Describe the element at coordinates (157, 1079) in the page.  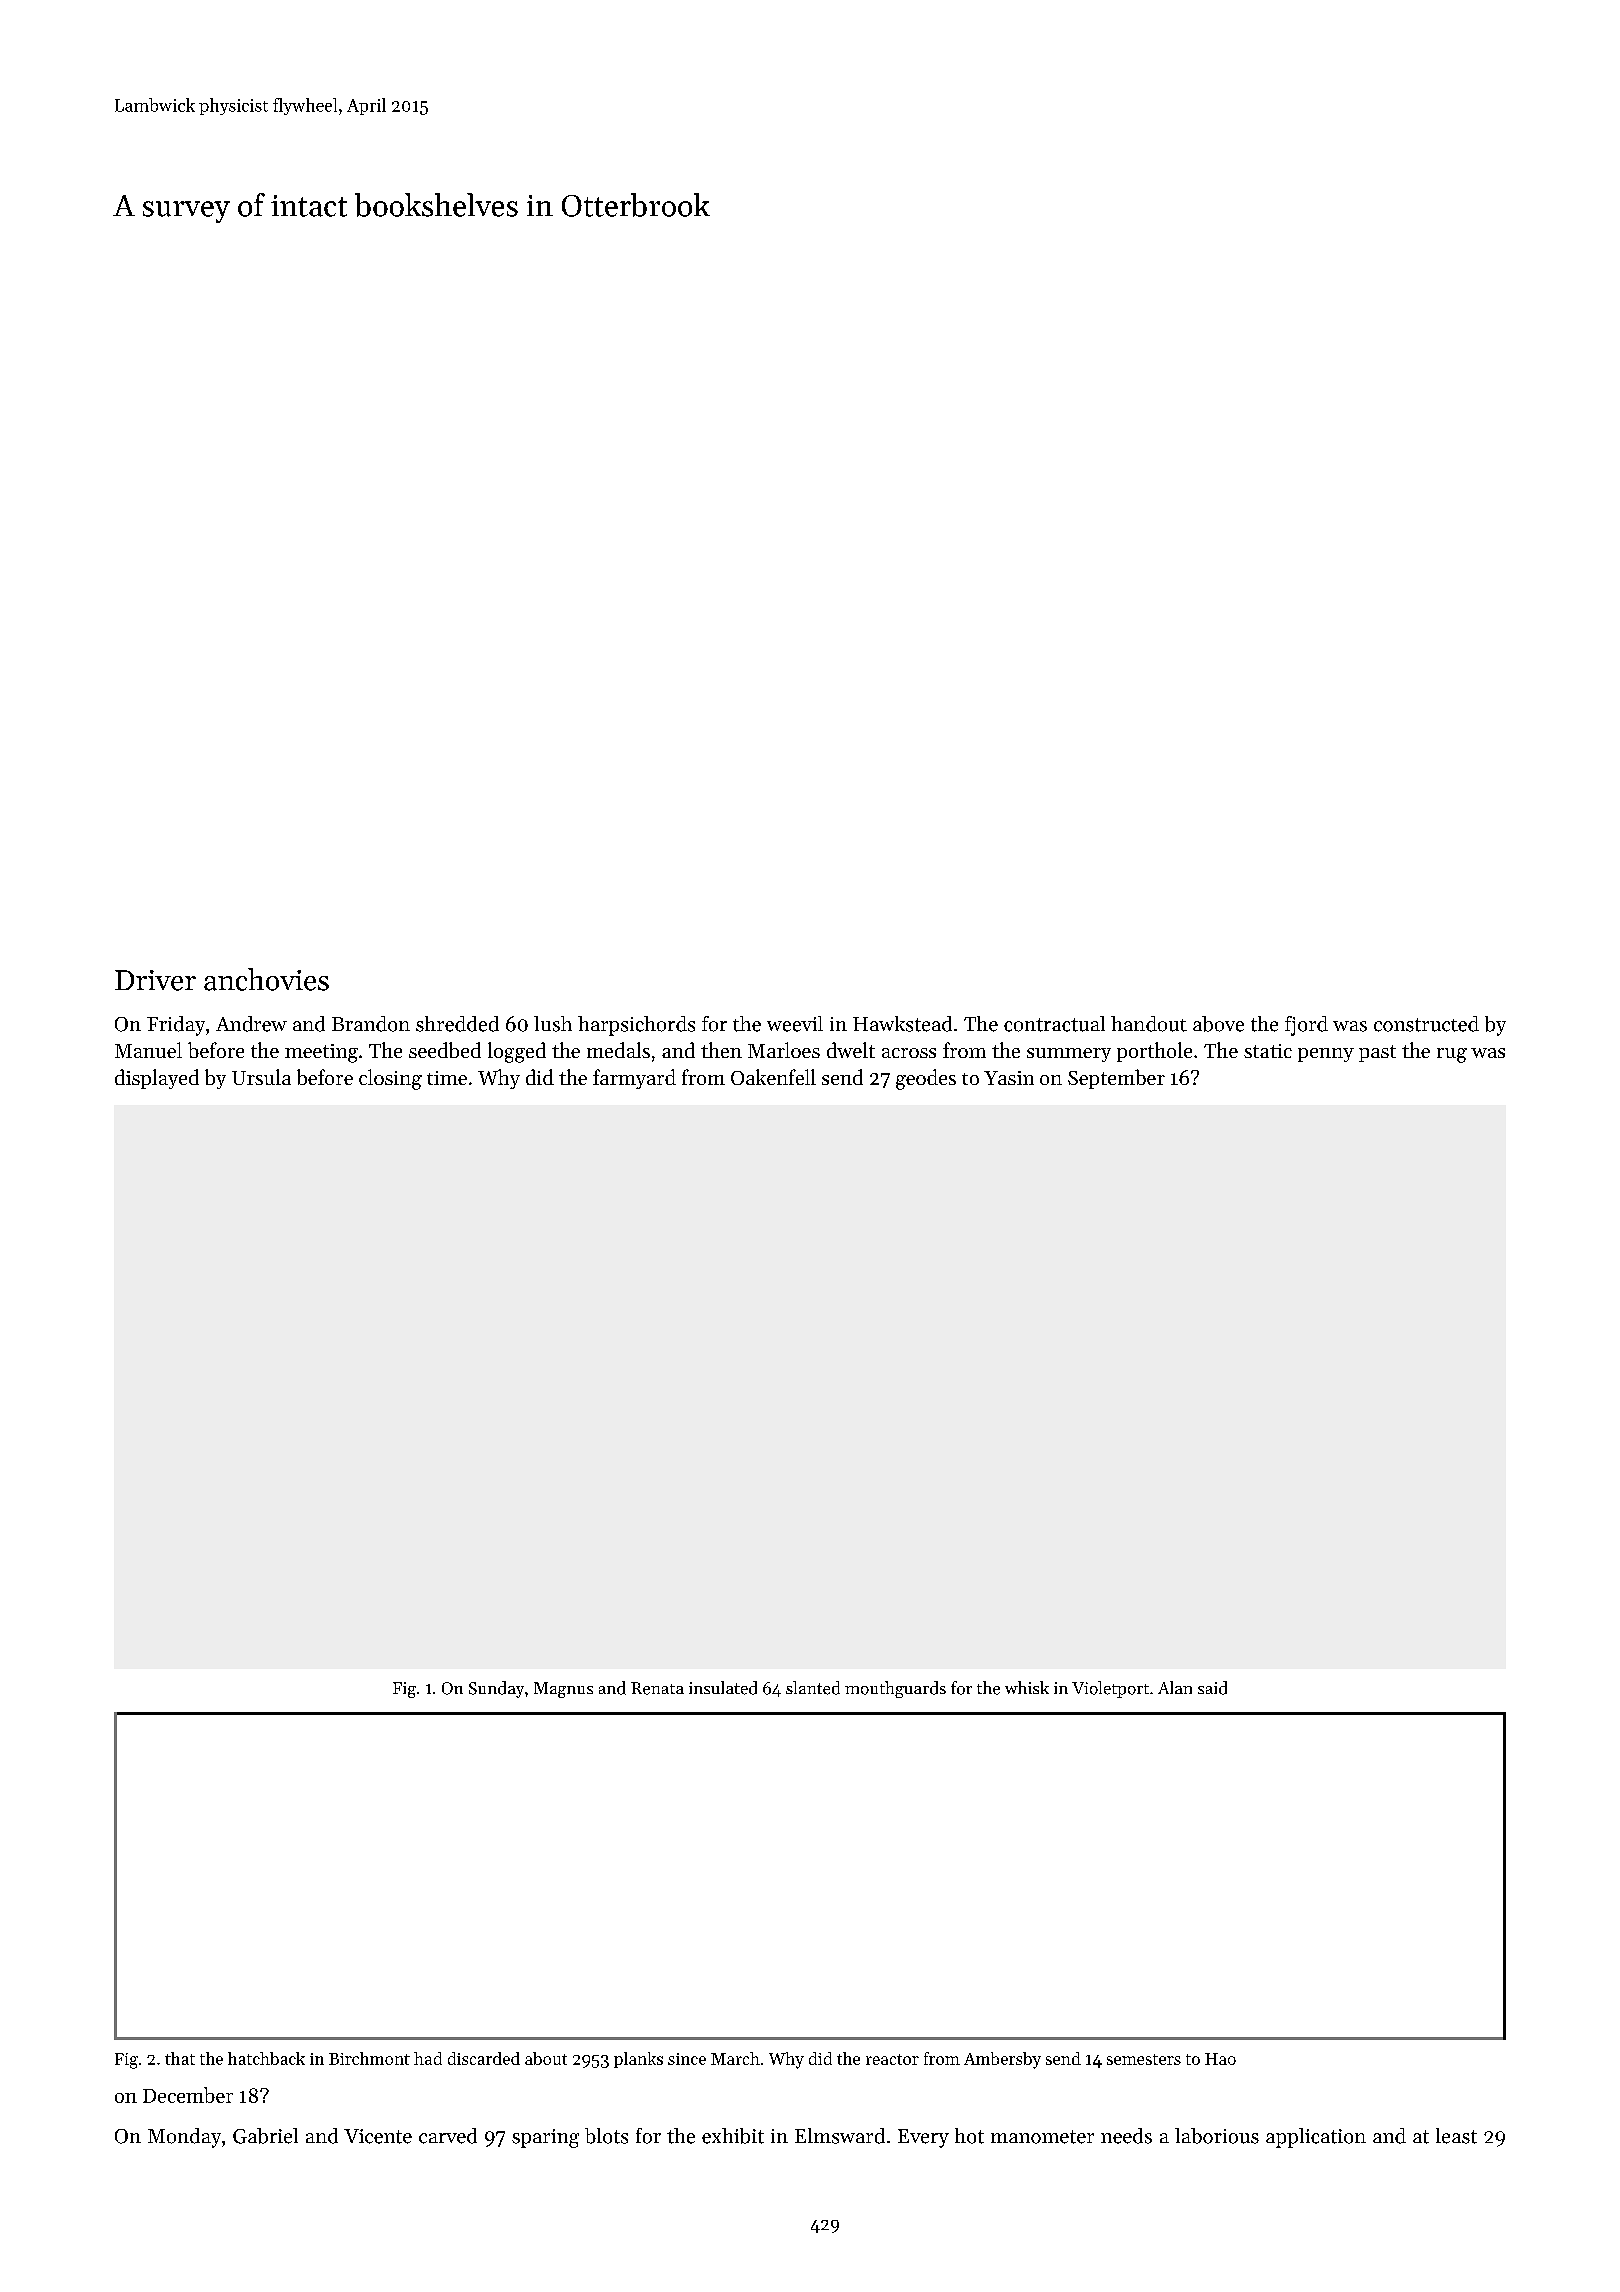
I see `displayed` at that location.
